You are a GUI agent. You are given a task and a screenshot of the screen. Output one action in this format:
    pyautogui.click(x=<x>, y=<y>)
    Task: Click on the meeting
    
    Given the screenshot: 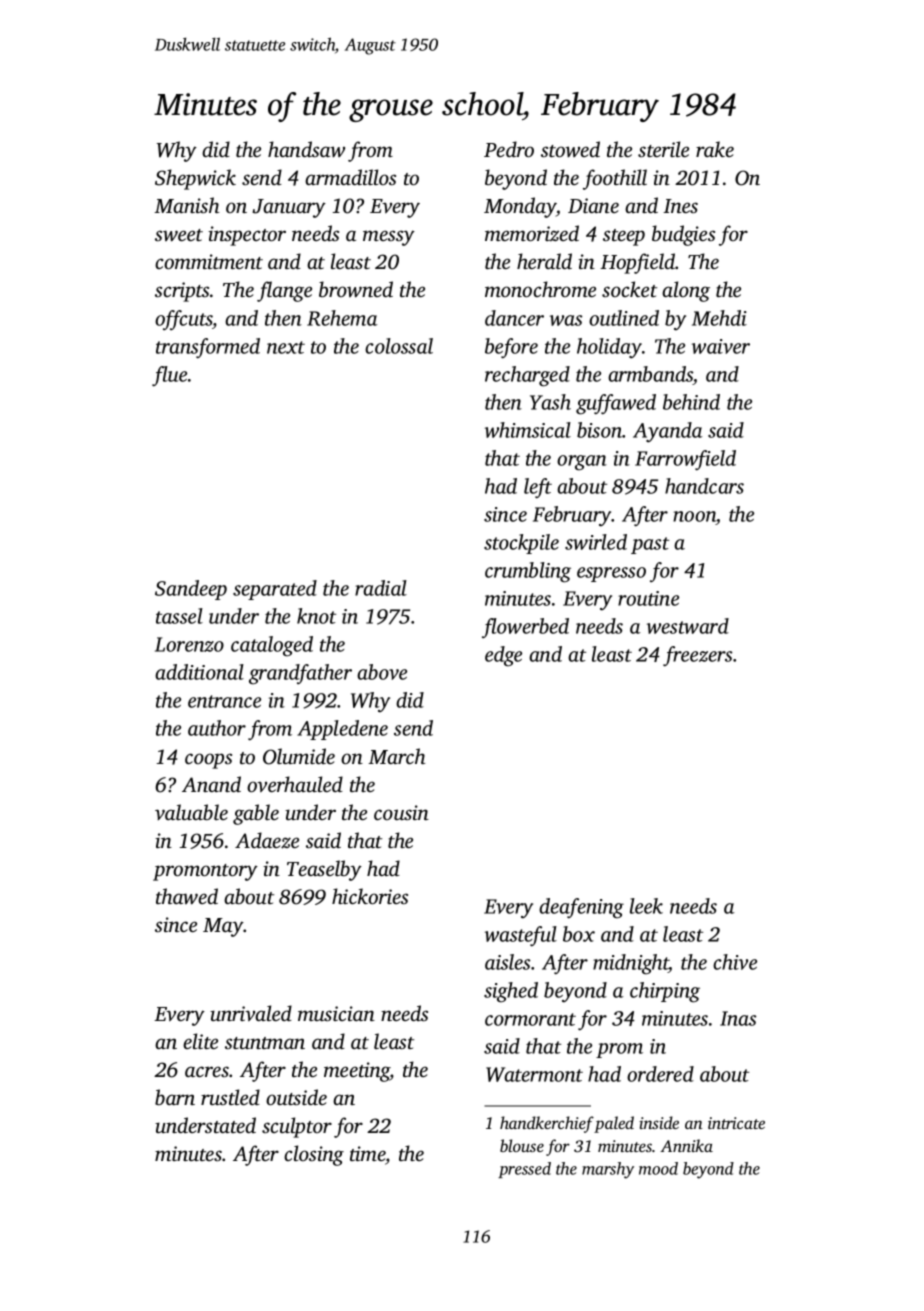 What is the action you would take?
    pyautogui.click(x=357, y=1072)
